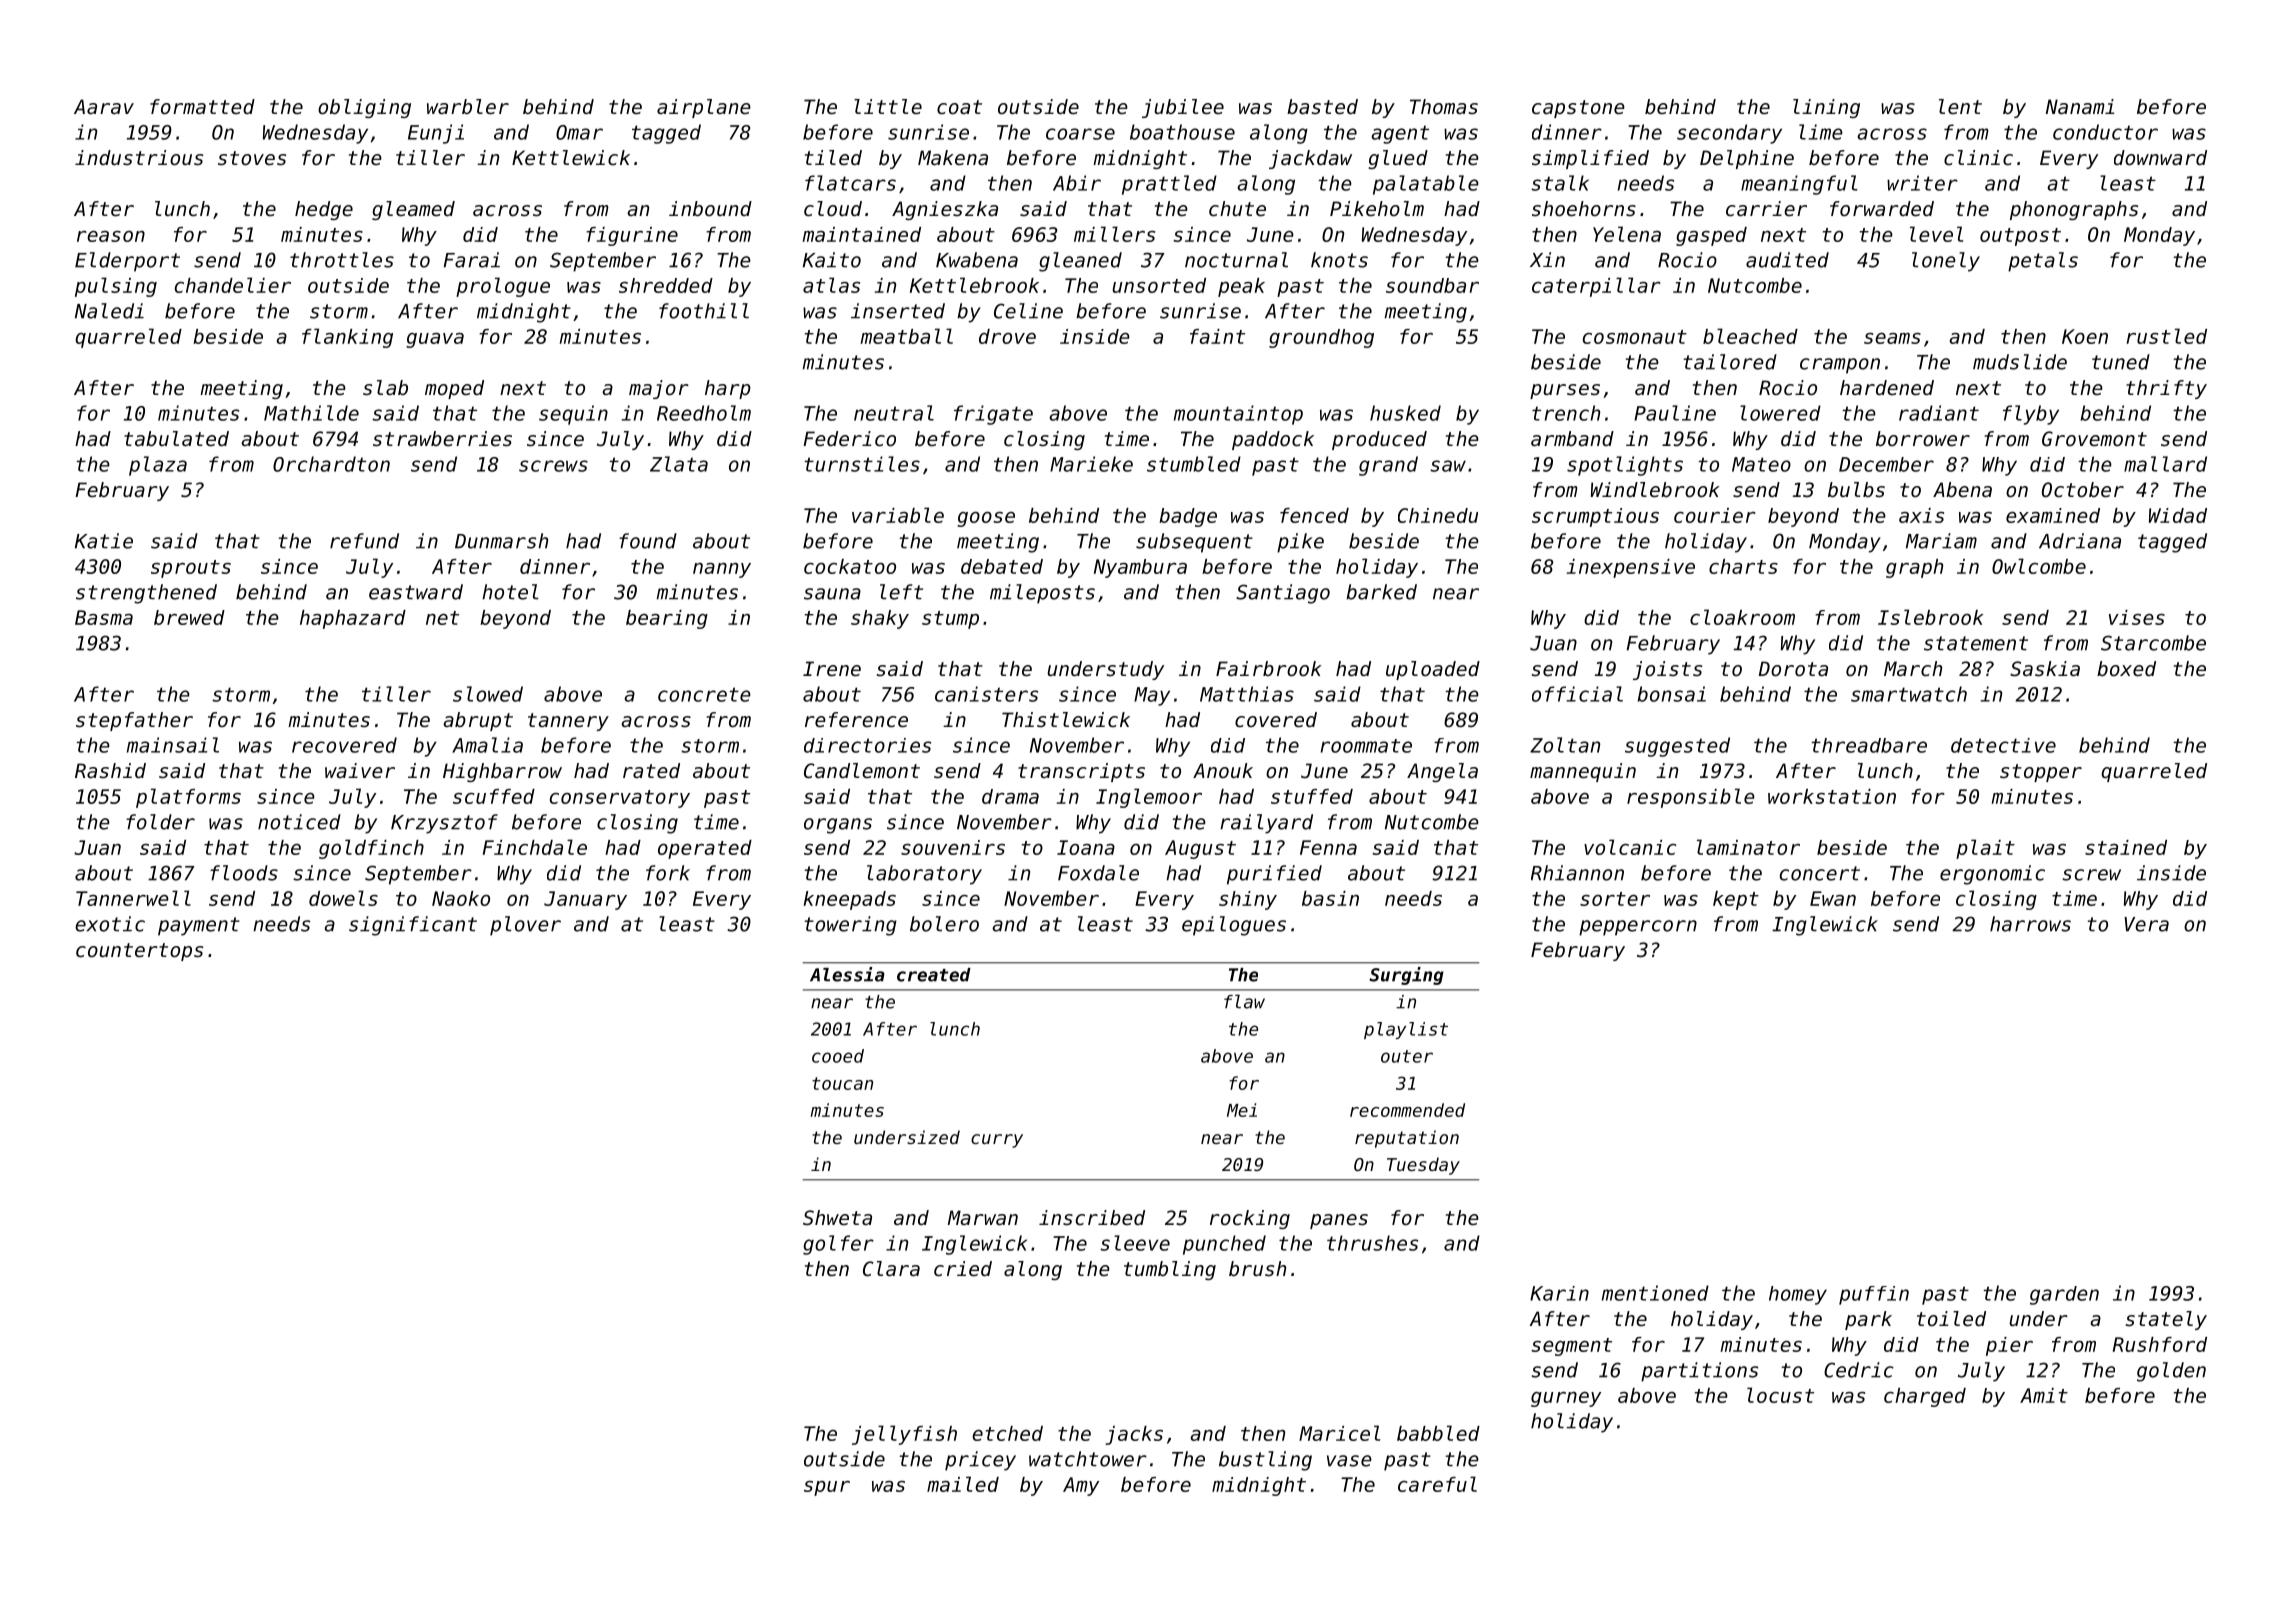 The height and width of the screenshot is (1614, 2282). I want to click on cooed, so click(838, 1056).
